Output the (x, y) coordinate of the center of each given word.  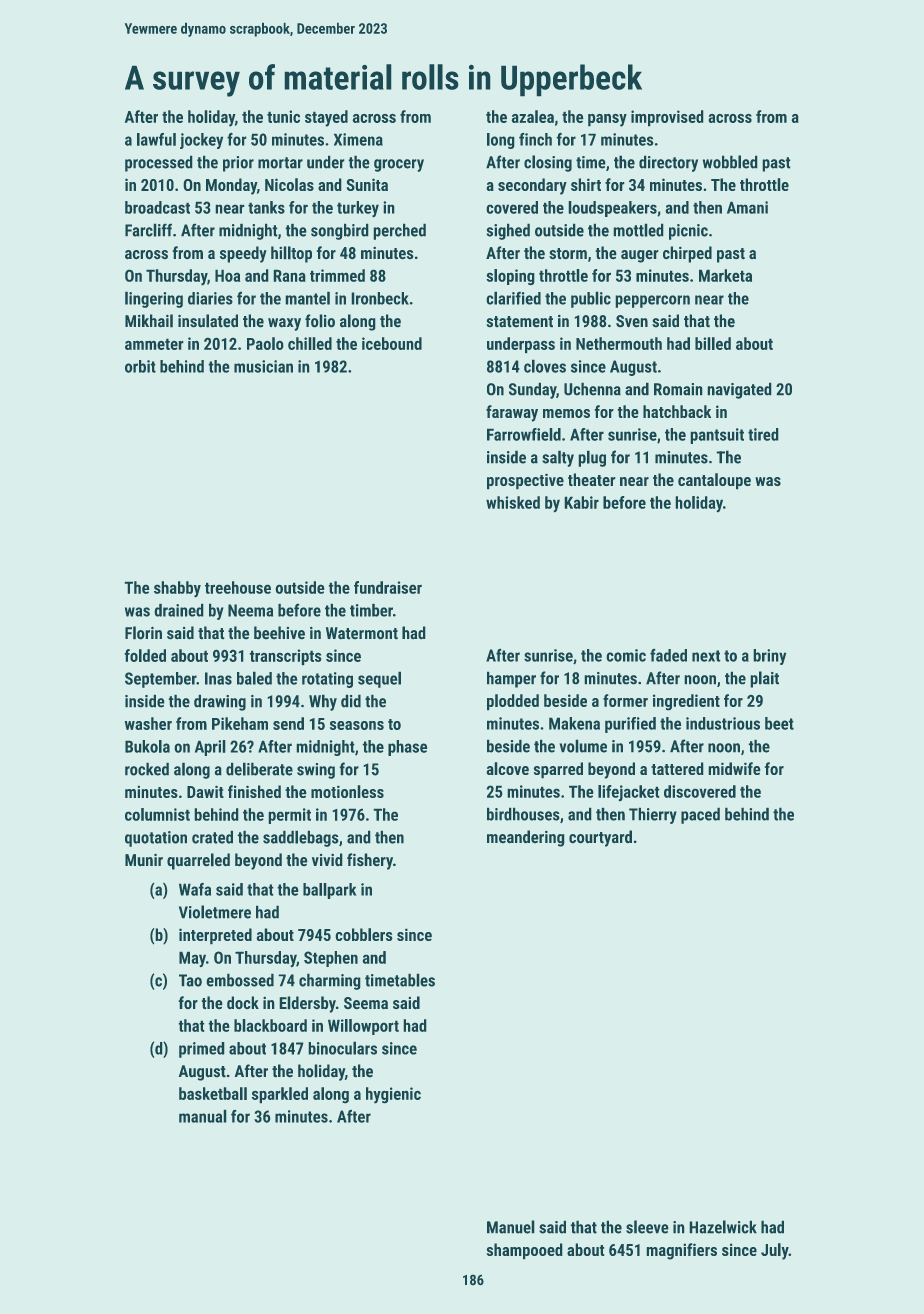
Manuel (510, 1227)
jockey (201, 141)
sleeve (647, 1227)
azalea (533, 116)
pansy (607, 120)
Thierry (653, 816)
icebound (392, 343)
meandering (525, 838)
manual (202, 1116)
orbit (140, 366)
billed (713, 343)
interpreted (215, 936)
